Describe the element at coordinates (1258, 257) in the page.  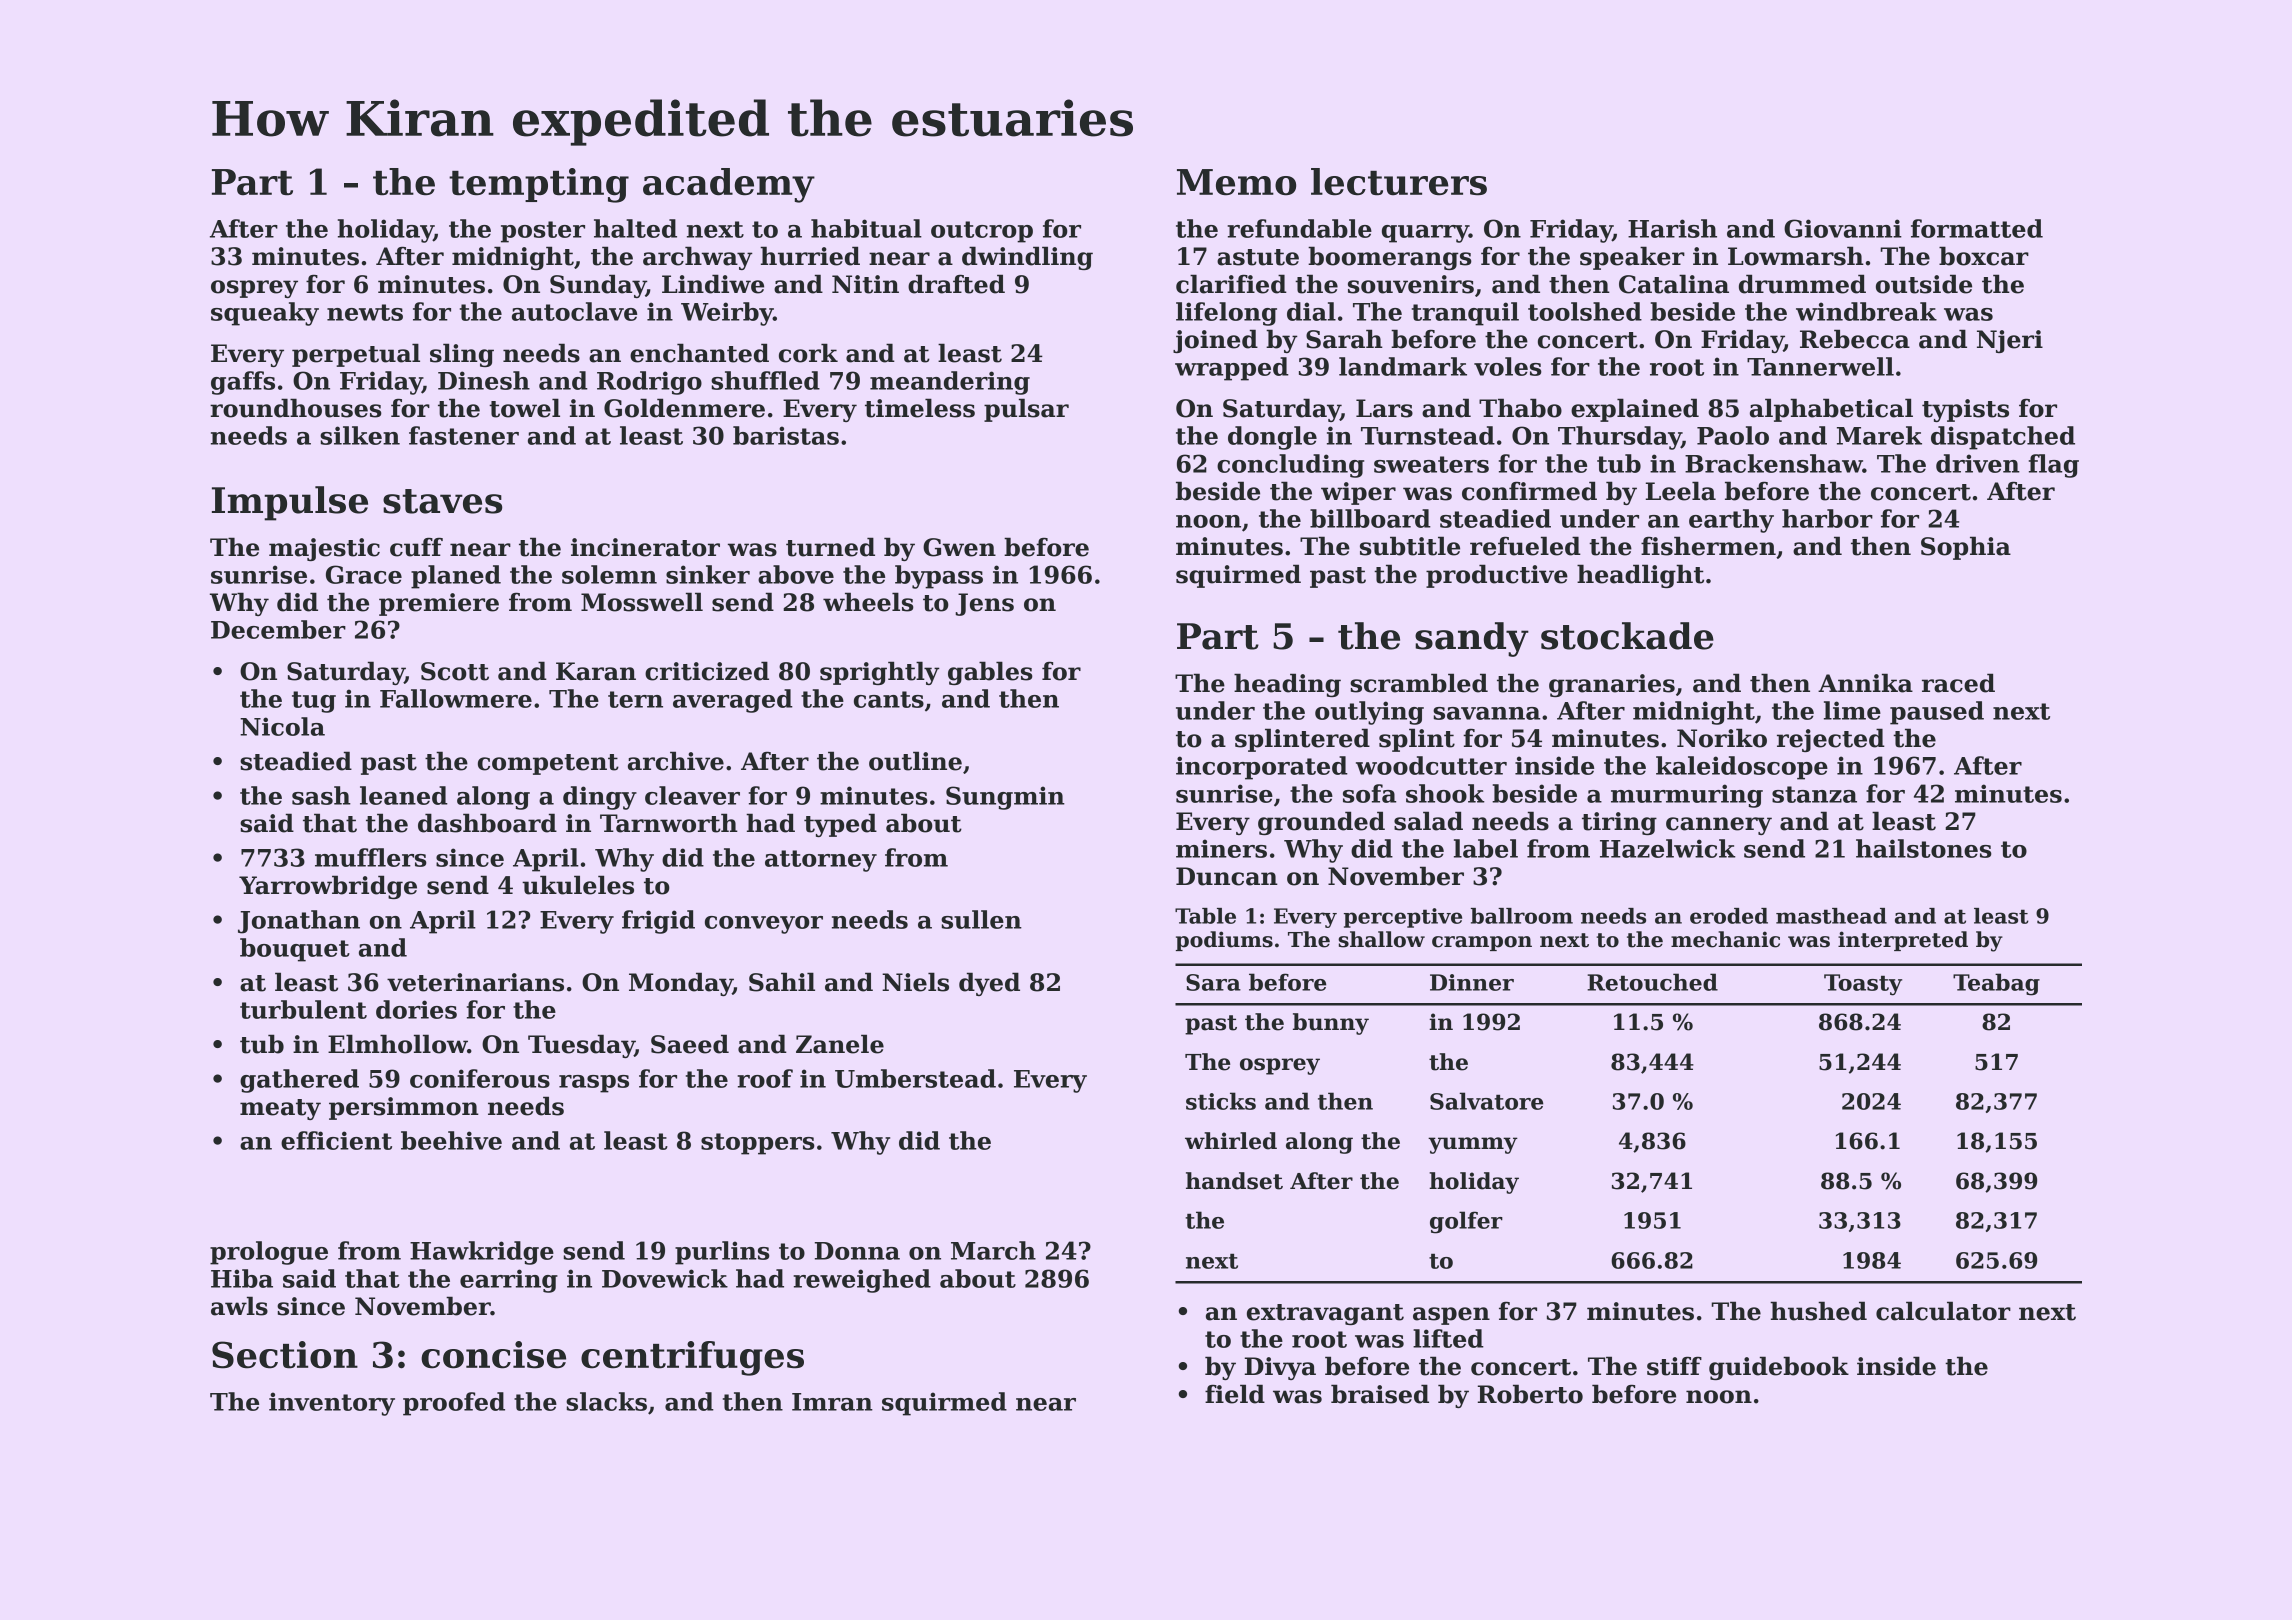
I see `astute` at that location.
